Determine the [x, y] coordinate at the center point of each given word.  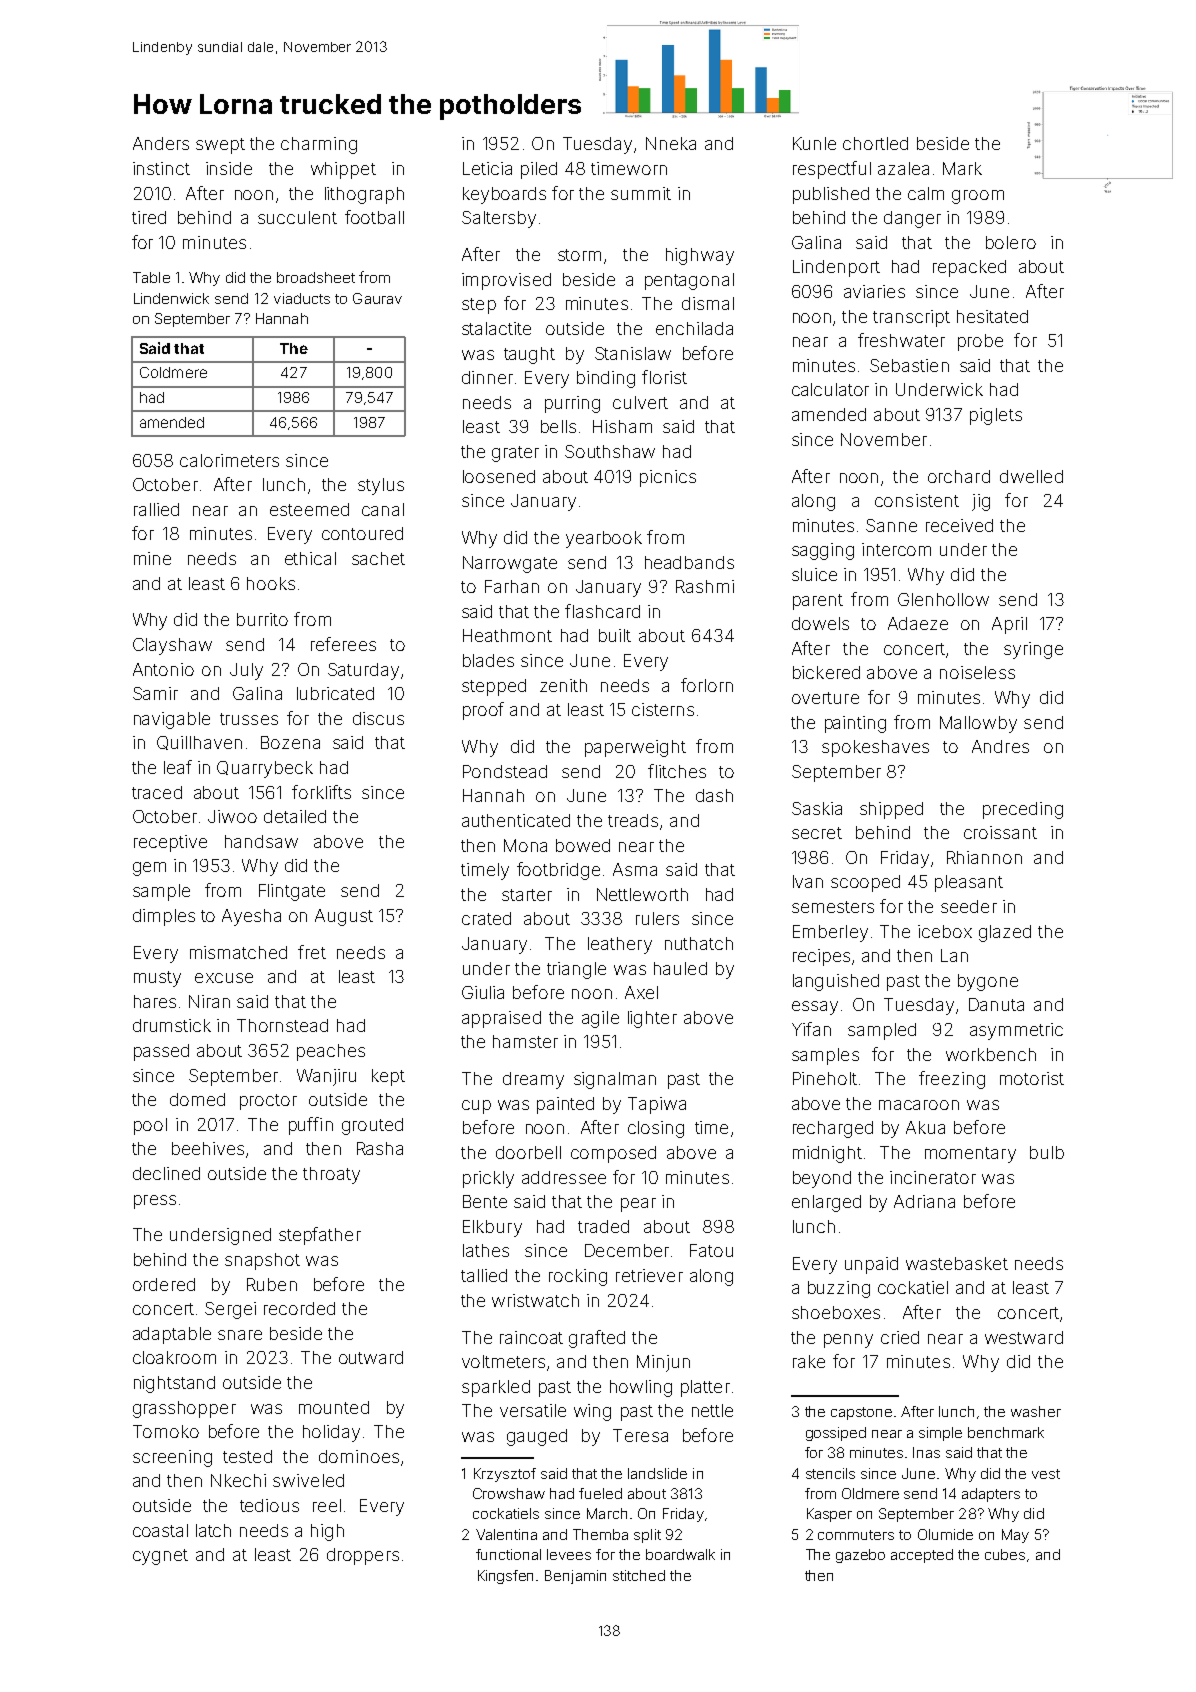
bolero [1011, 242]
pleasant [969, 883]
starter [527, 895]
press [155, 1202]
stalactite [496, 328]
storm [579, 255]
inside [229, 168]
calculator [830, 389]
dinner [487, 377]
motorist [1032, 1078]
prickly [488, 1179]
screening [172, 1458]
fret [312, 952]
